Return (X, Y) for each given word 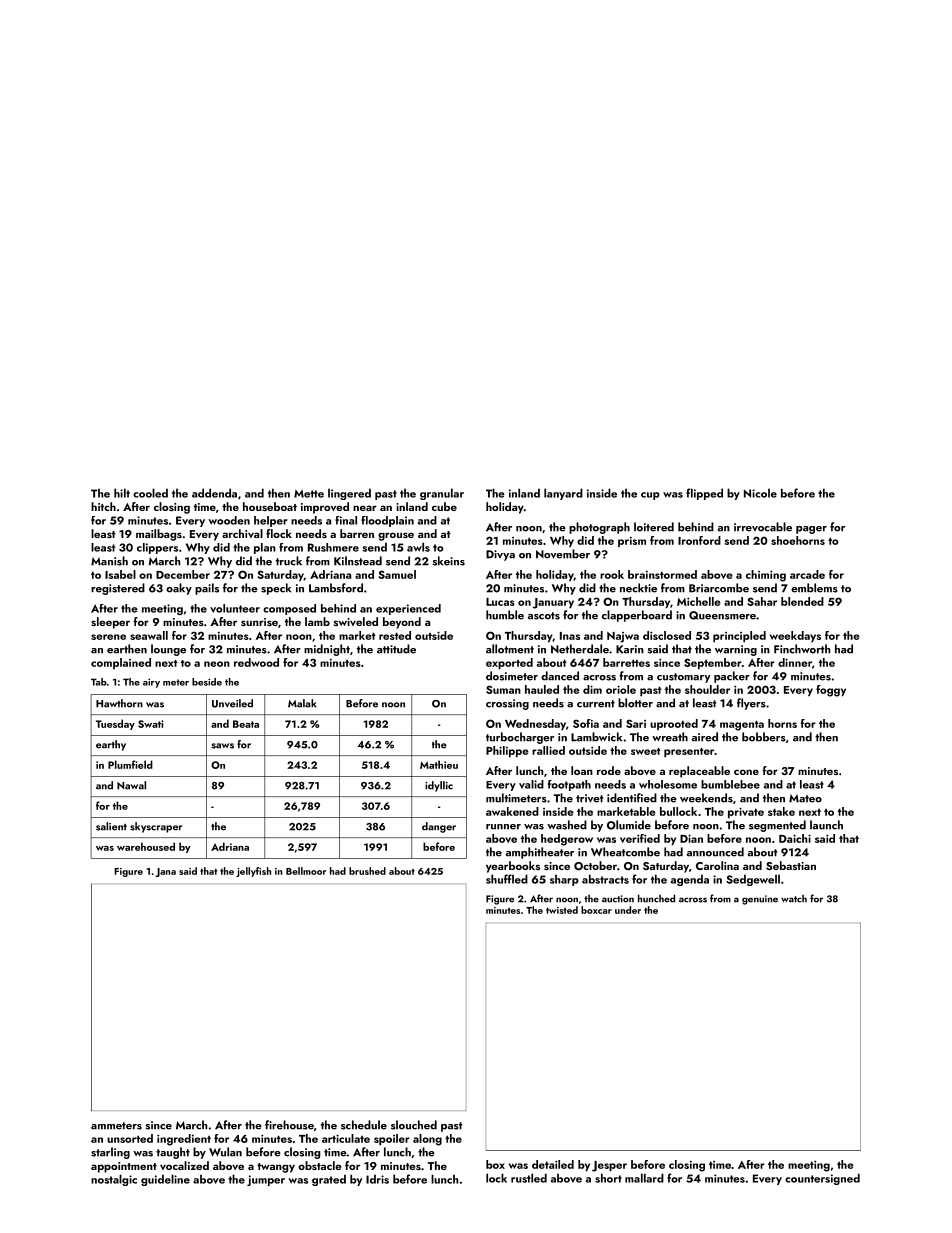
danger (439, 827)
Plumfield (130, 764)
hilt (122, 493)
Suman (503, 689)
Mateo (805, 798)
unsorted (130, 1138)
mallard (644, 1178)
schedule (364, 1125)
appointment (124, 1167)
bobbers (764, 737)
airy (151, 683)
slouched (414, 1125)
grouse (396, 536)
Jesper (609, 1166)
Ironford (699, 540)
